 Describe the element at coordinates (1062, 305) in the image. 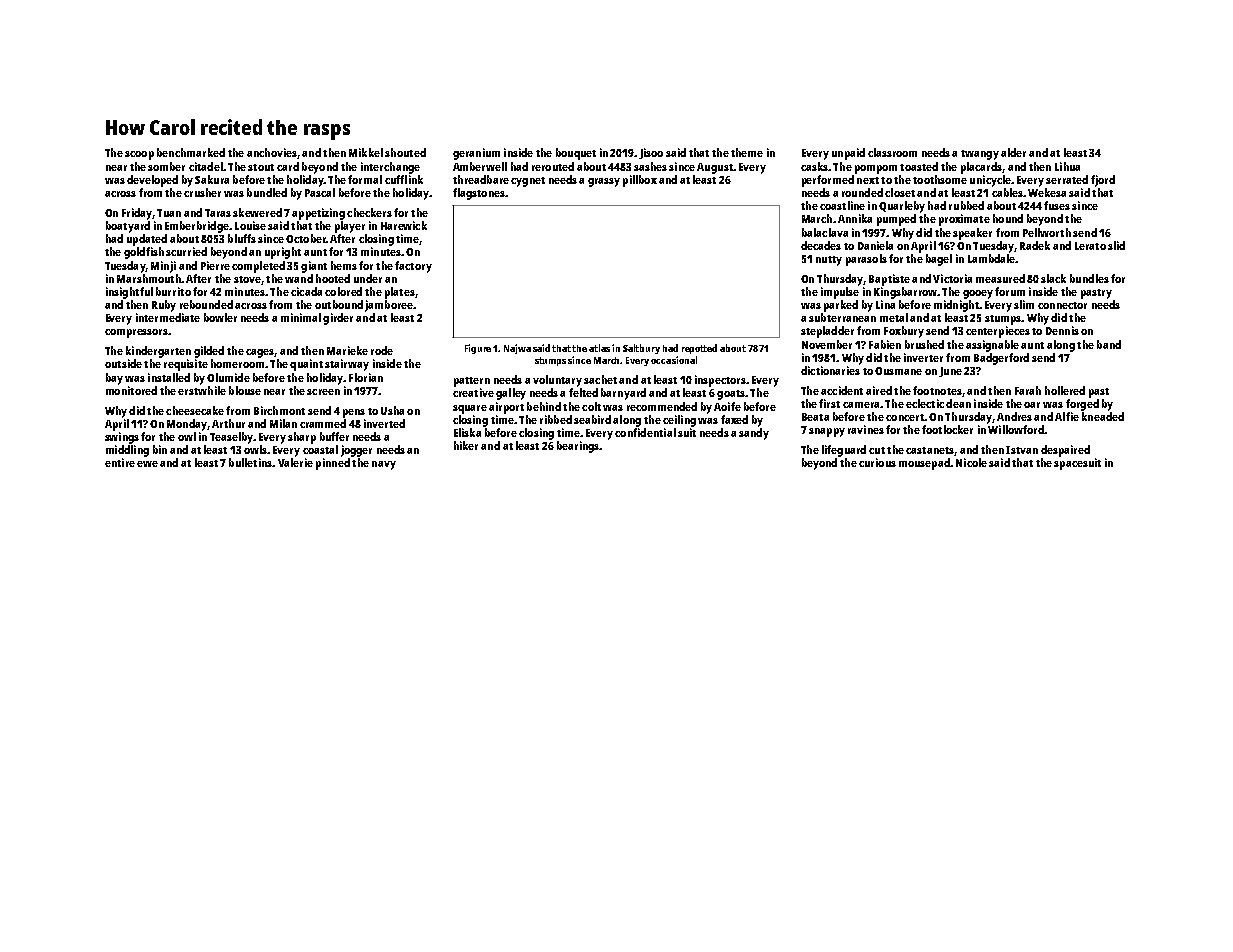

I see `connector` at that location.
